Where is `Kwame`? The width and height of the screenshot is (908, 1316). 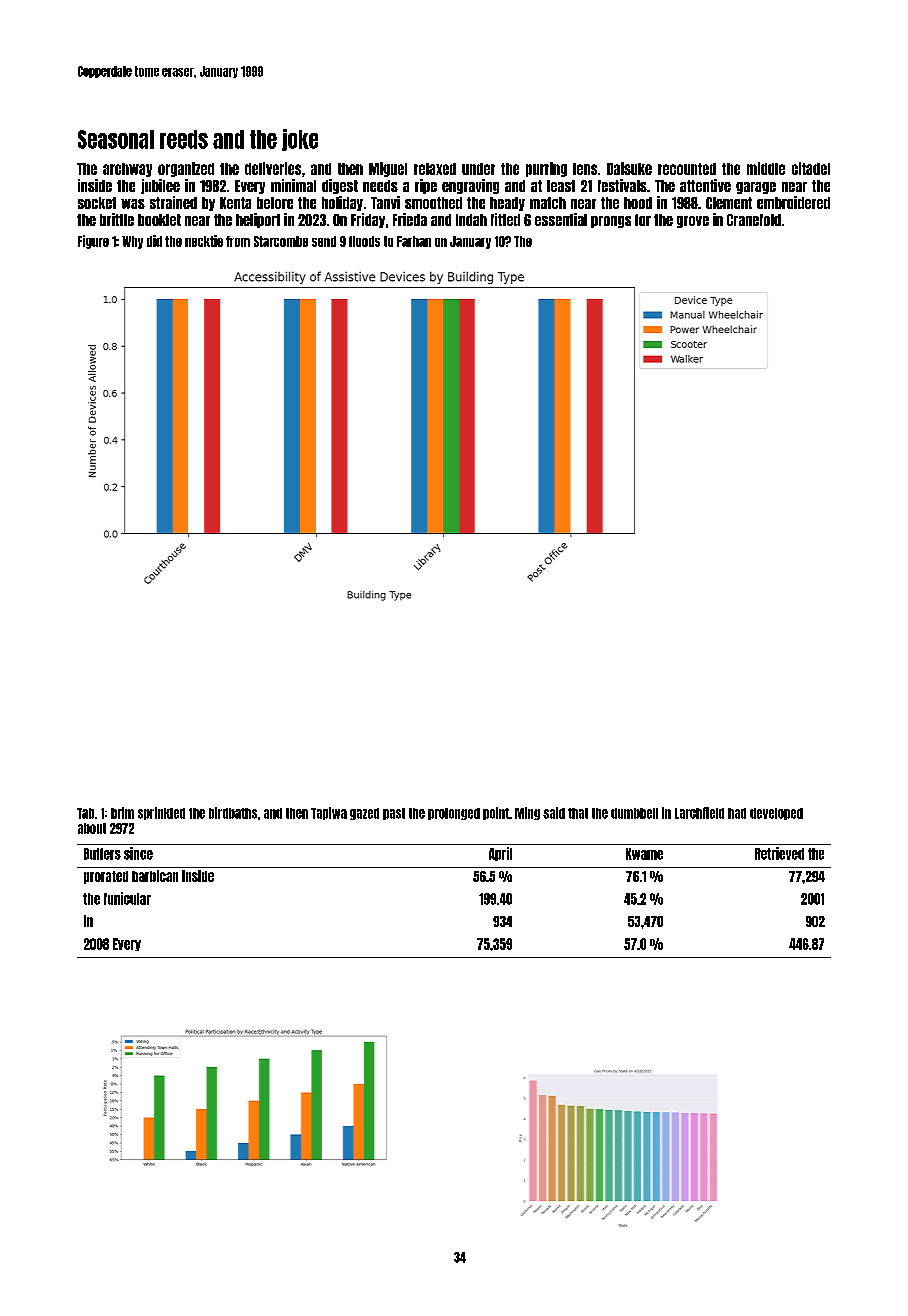
Kwame is located at coordinates (644, 854).
